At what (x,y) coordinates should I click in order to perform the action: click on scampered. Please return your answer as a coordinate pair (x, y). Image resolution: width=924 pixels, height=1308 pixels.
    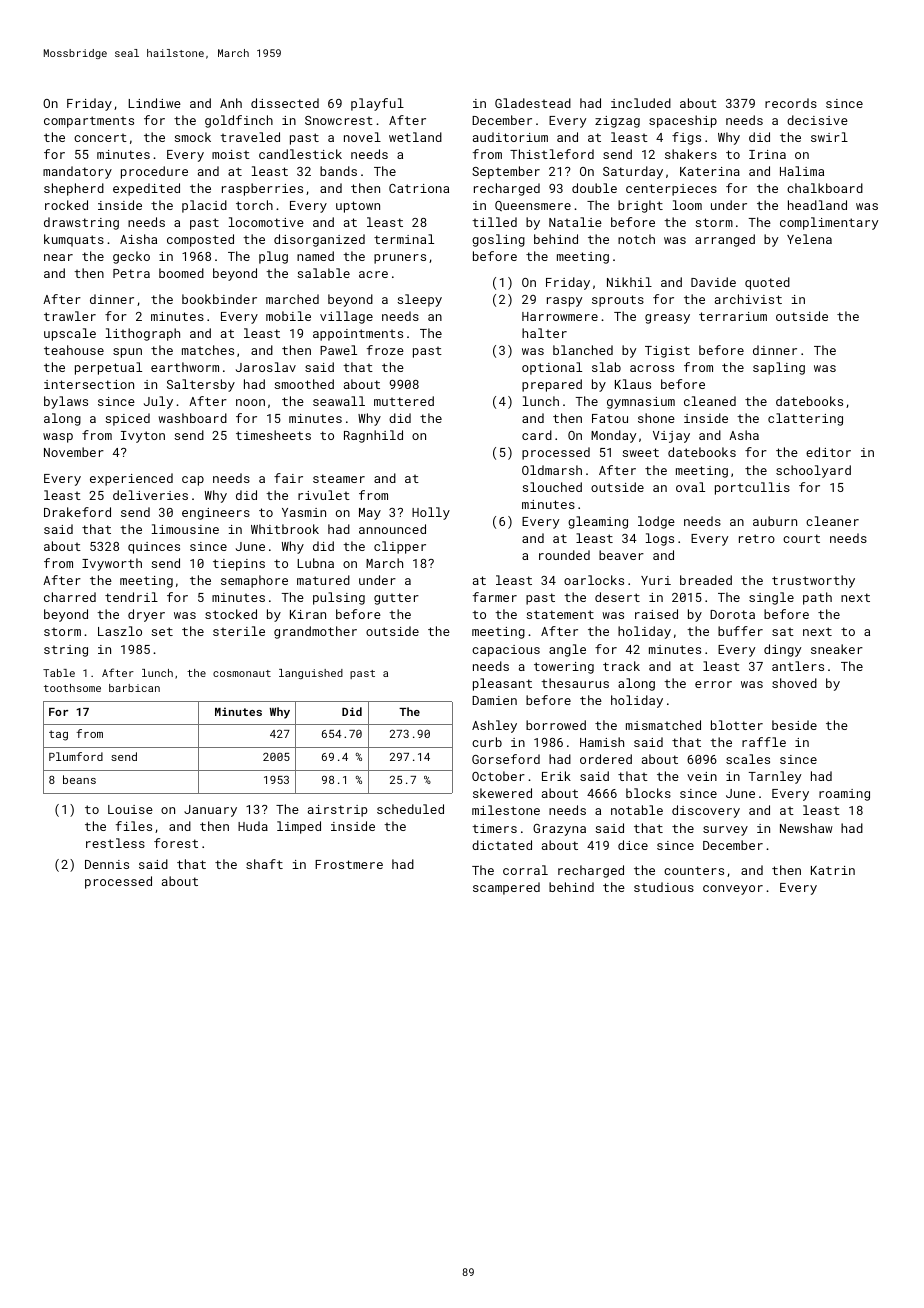
    Looking at the image, I should click on (506, 888).
